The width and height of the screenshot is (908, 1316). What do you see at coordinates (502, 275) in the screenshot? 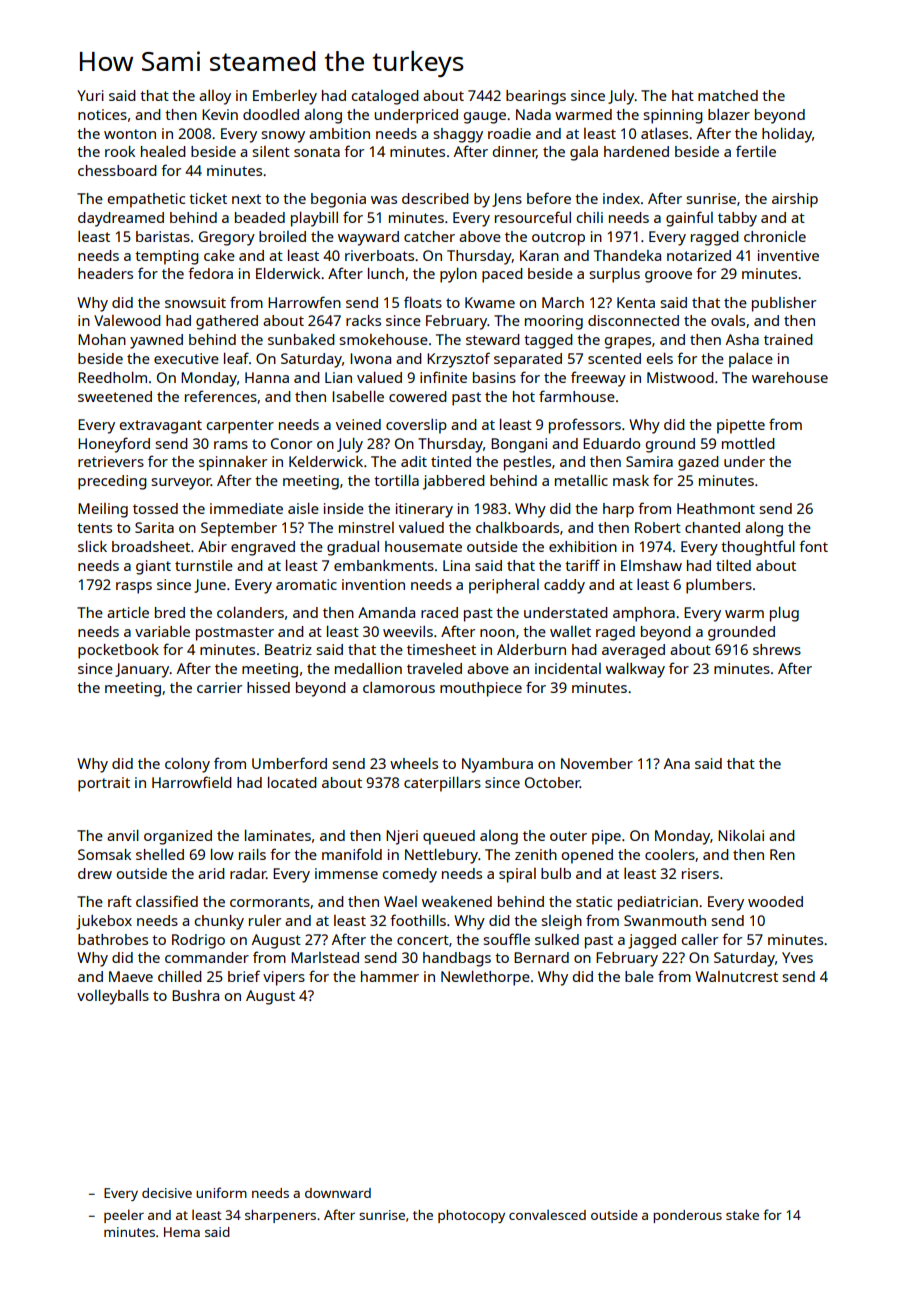
I see `paced` at bounding box center [502, 275].
